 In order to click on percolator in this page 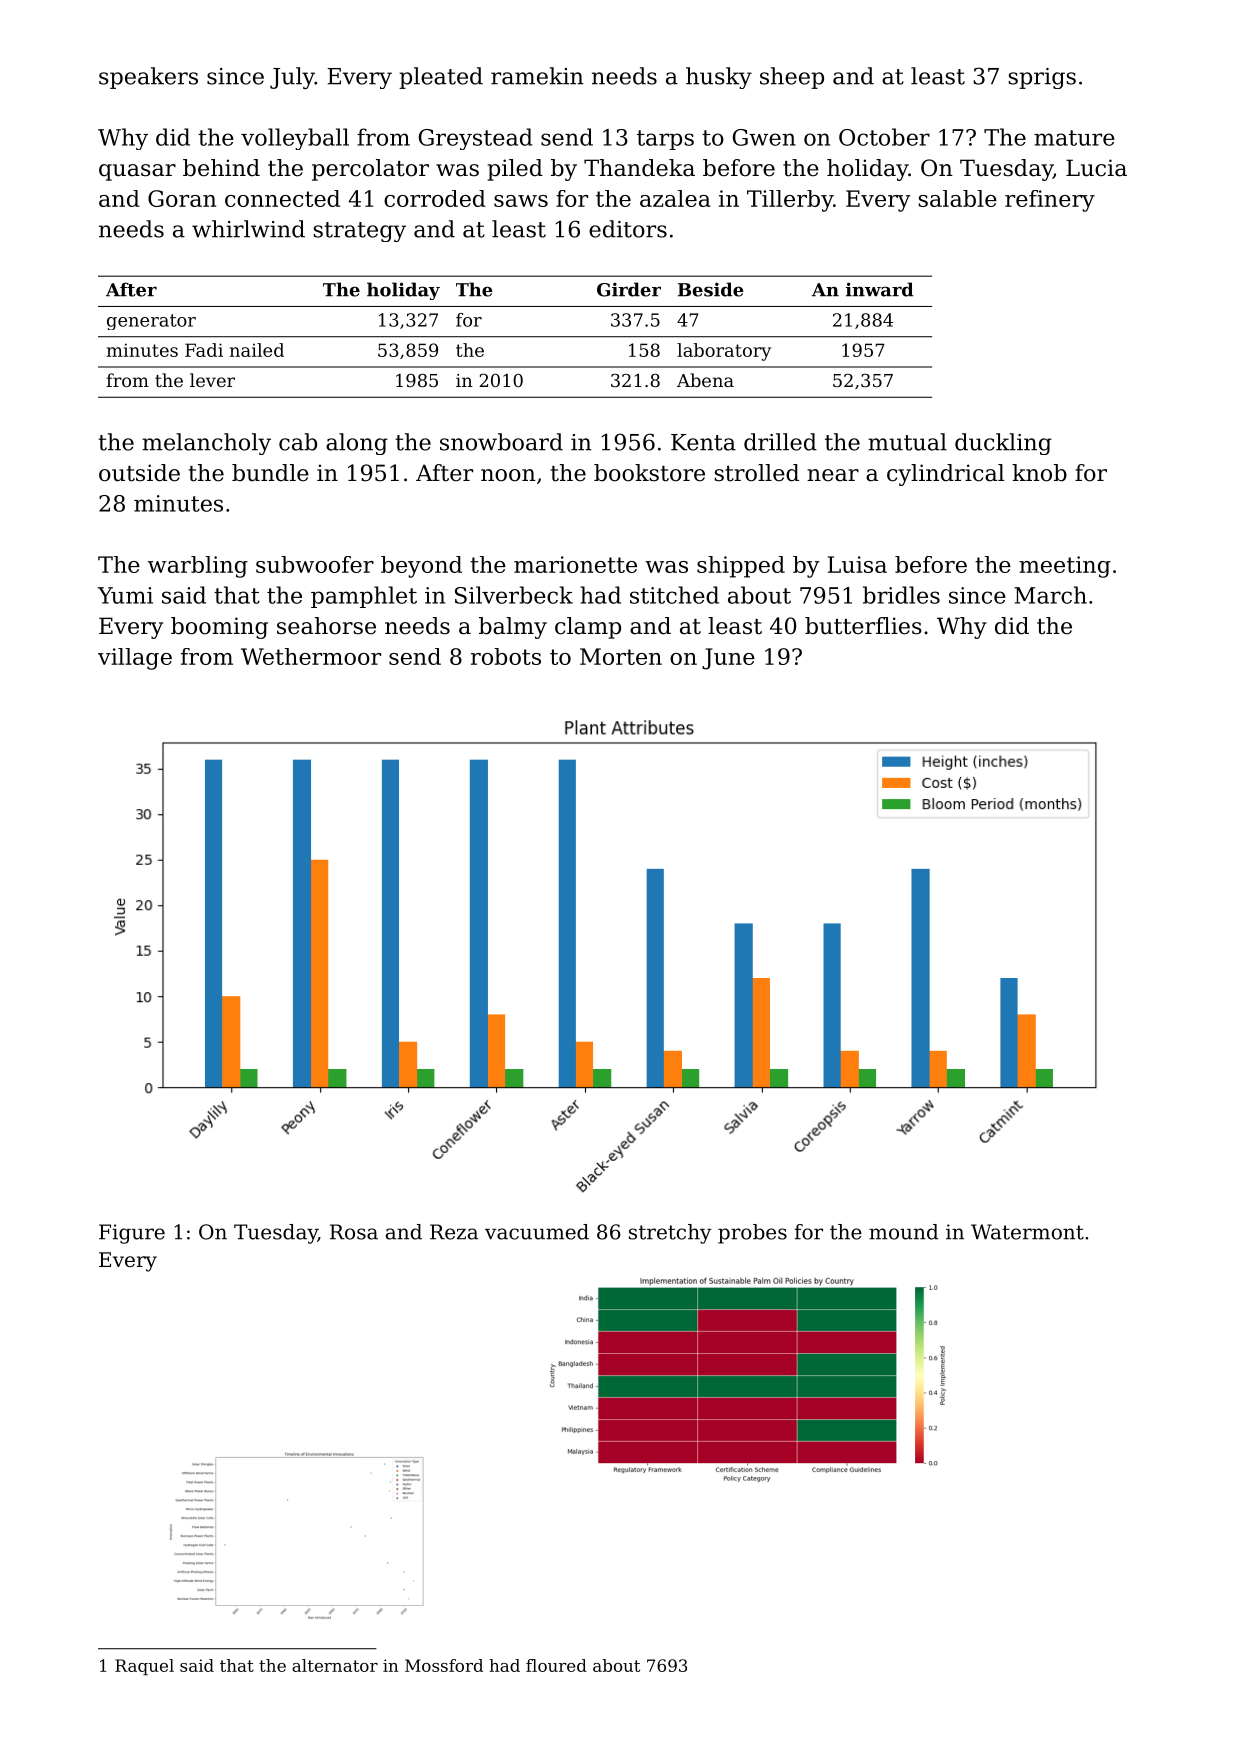, I will do `click(370, 170)`.
